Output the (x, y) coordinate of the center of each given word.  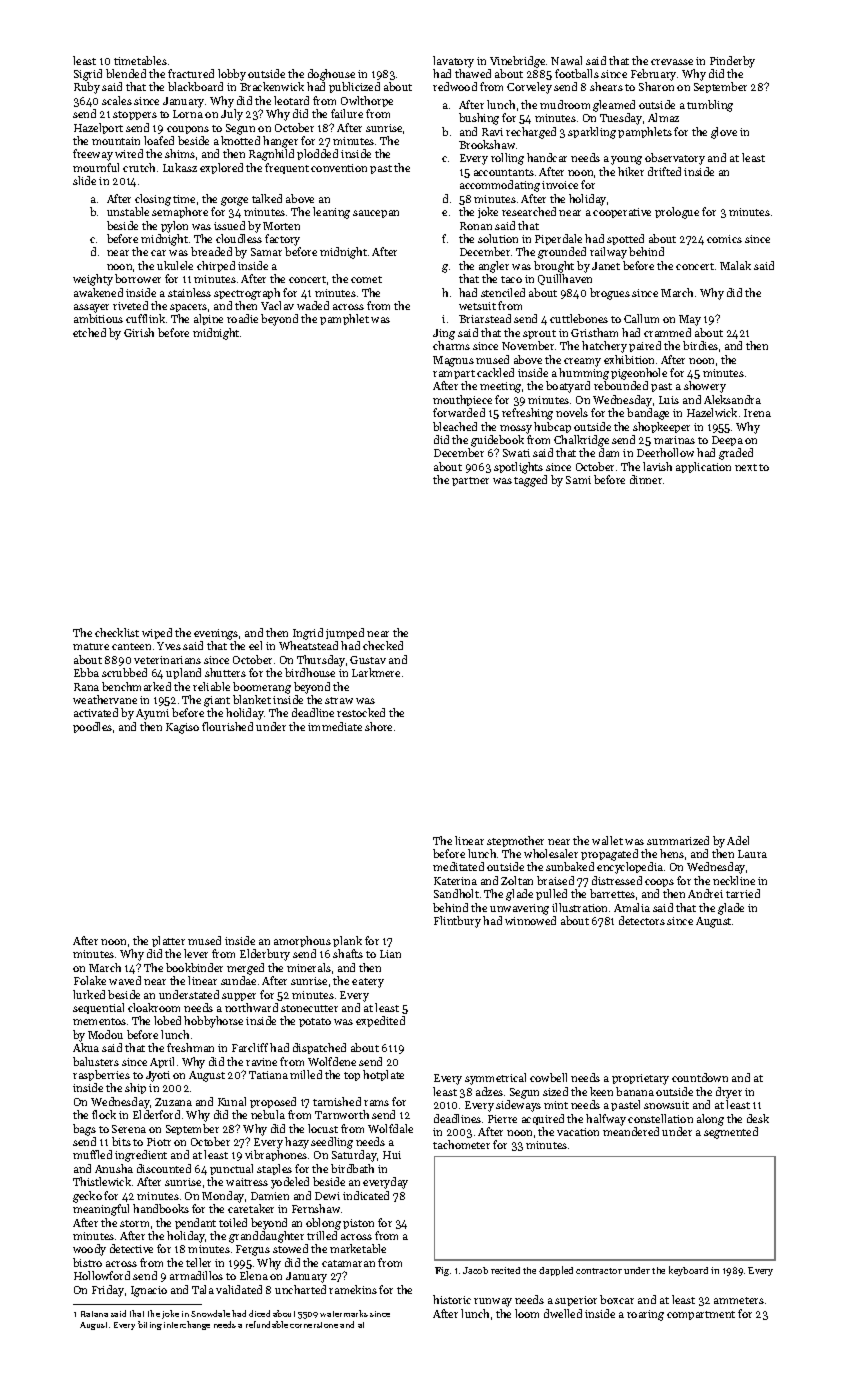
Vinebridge (517, 62)
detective (131, 1248)
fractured (191, 73)
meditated (458, 866)
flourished (227, 726)
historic (452, 1299)
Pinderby (732, 62)
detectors (642, 920)
